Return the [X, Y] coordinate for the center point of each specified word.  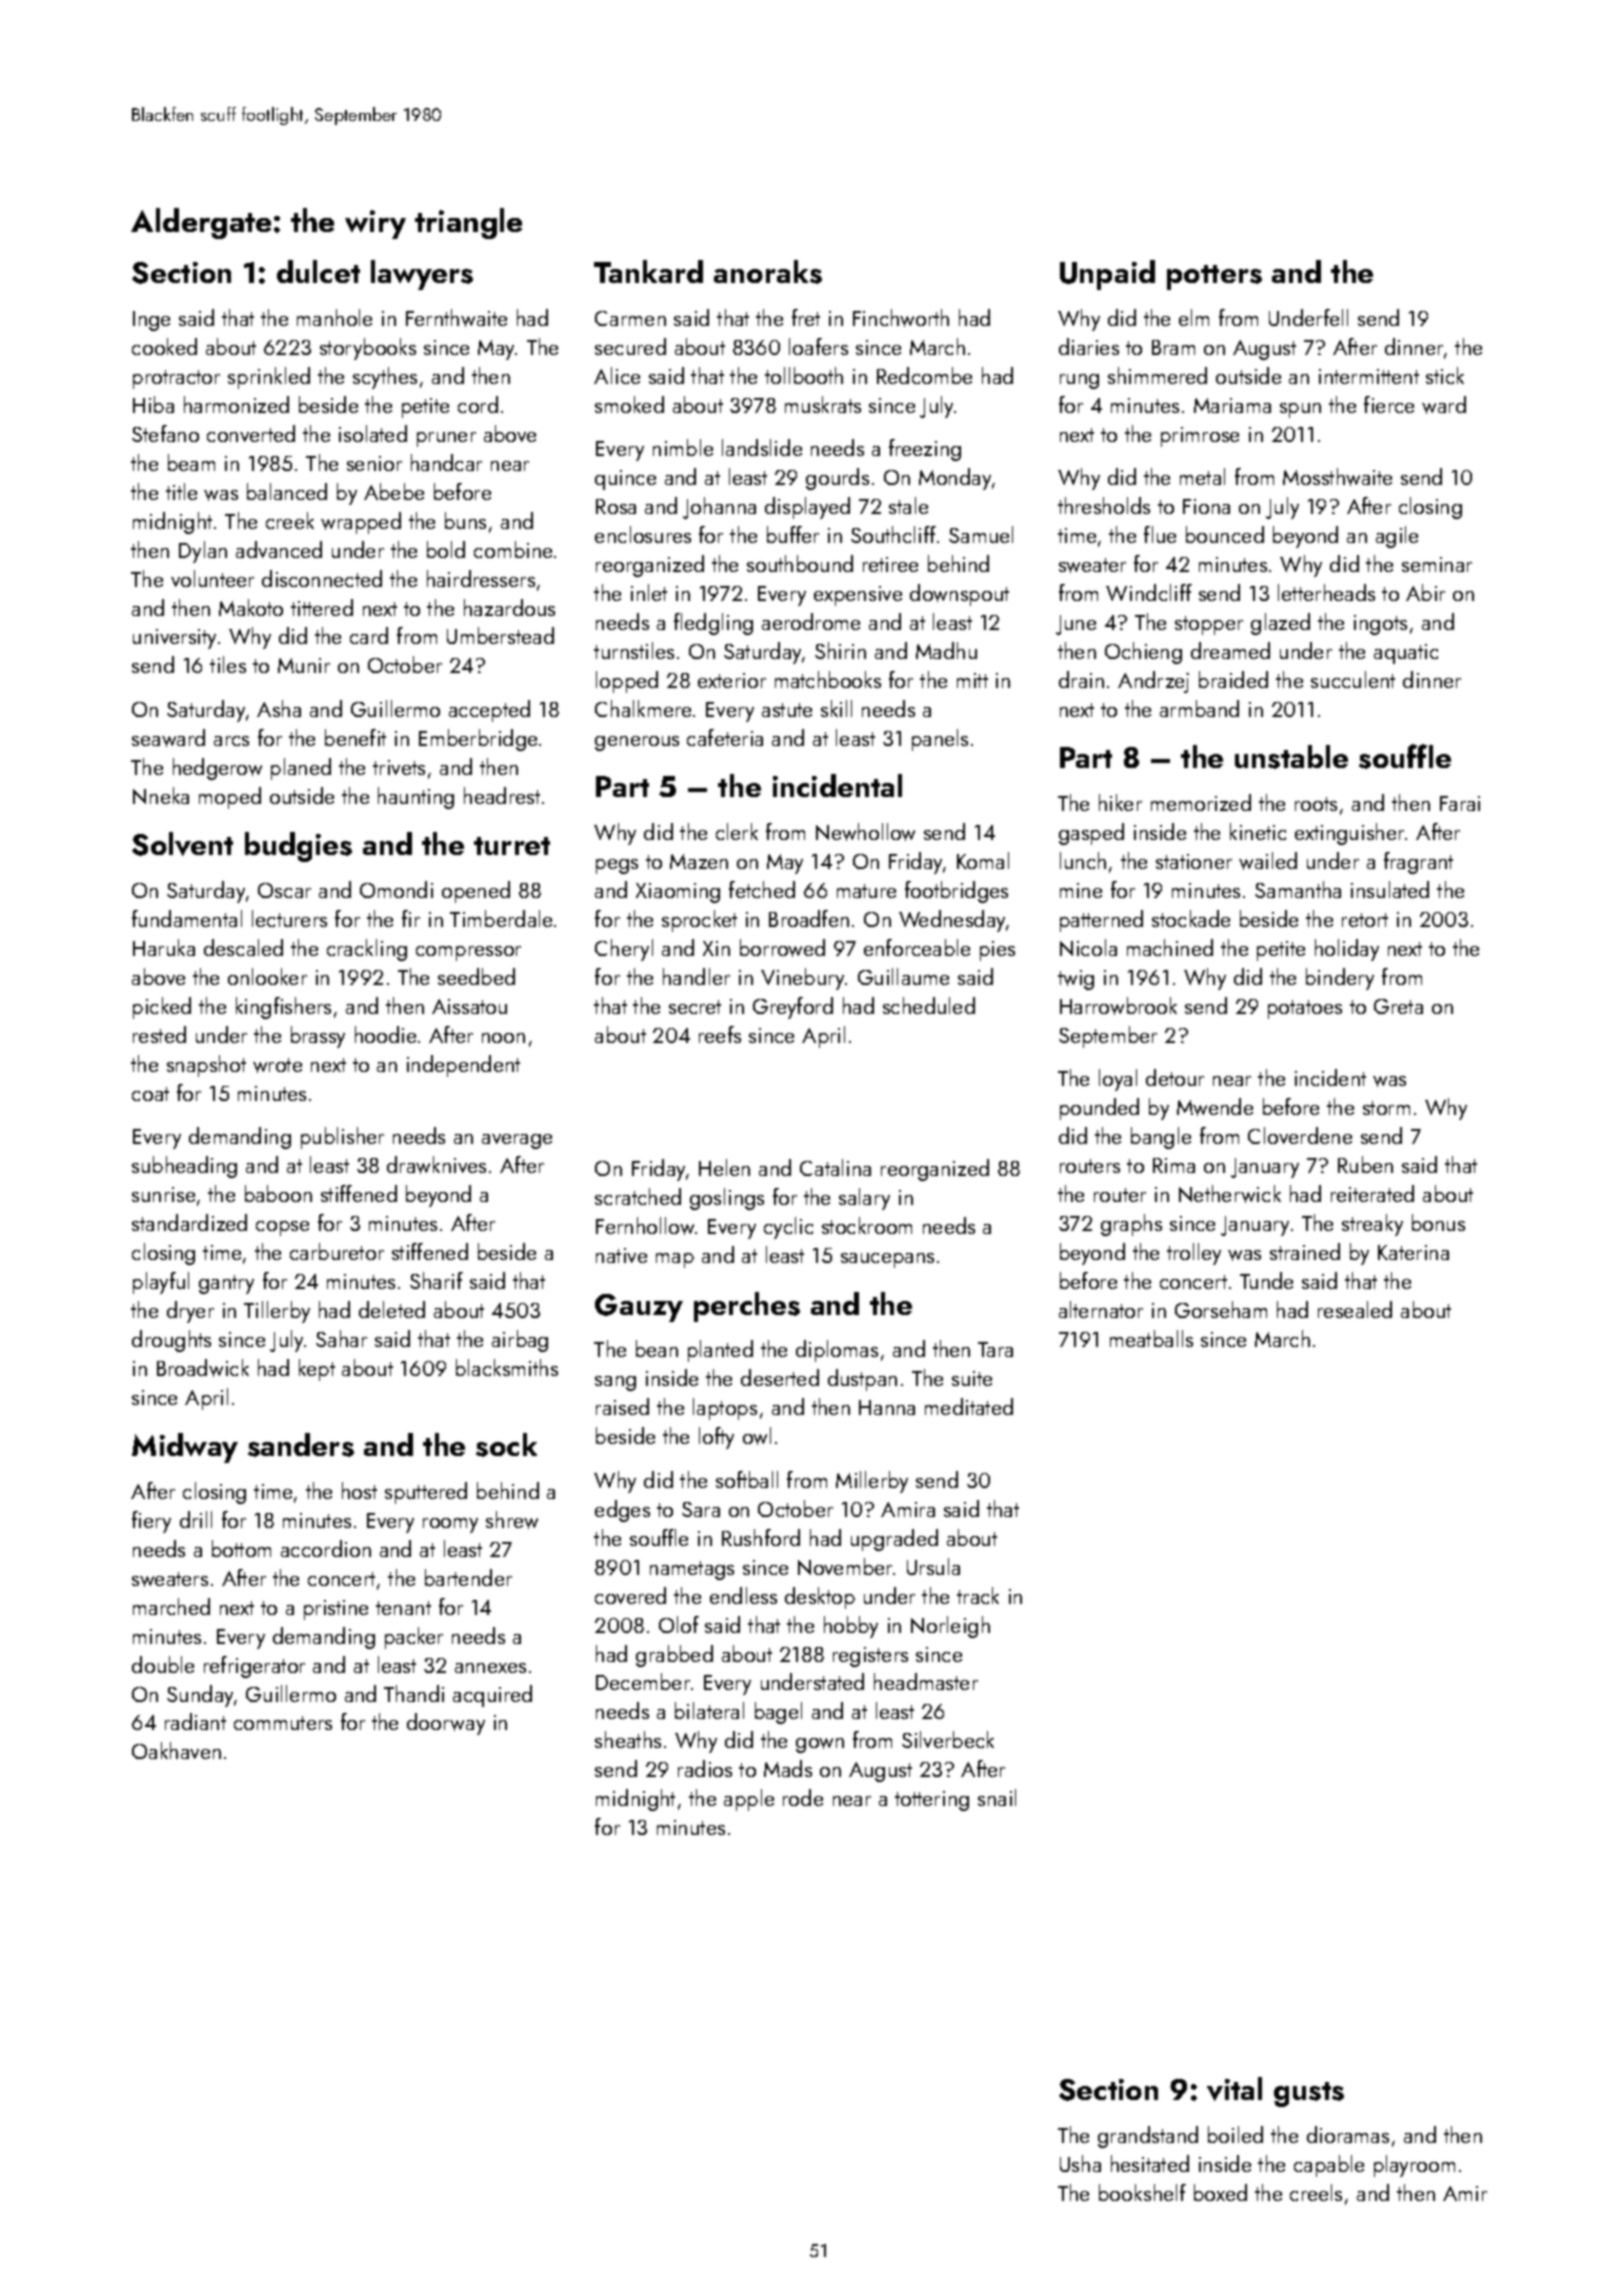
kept [317, 1370]
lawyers [422, 275]
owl [757, 1436]
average [517, 1141]
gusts [1309, 2094]
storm [1386, 1108]
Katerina [1413, 1252]
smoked [629, 404]
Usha [1080, 2163]
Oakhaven [176, 1750]
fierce [1389, 404]
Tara [995, 1349]
